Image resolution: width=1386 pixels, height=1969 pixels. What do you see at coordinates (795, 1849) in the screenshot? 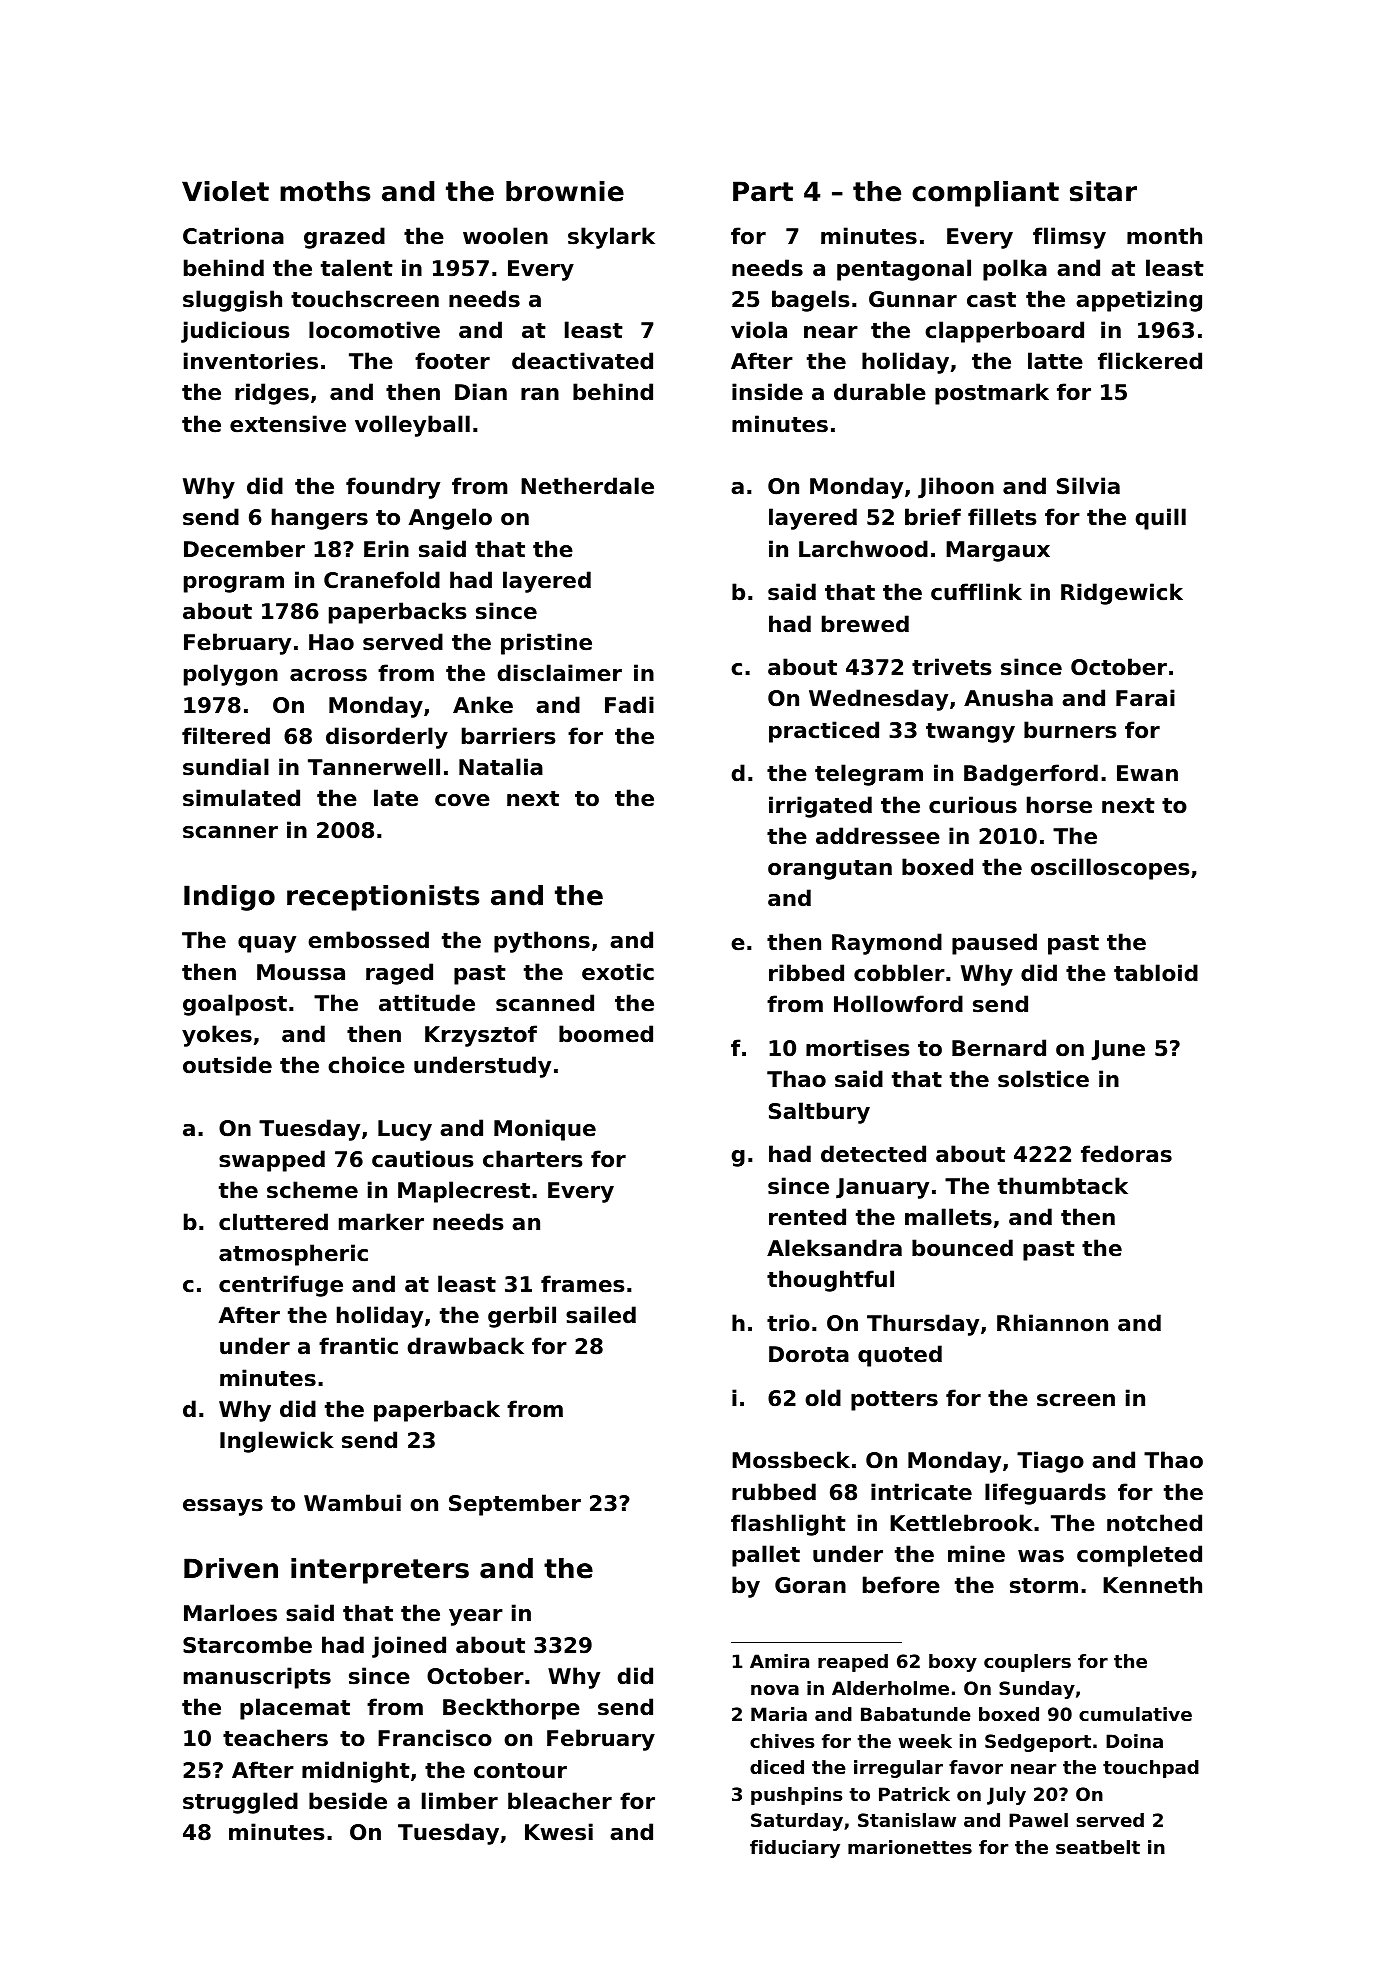
I see `fiduciary` at bounding box center [795, 1849].
